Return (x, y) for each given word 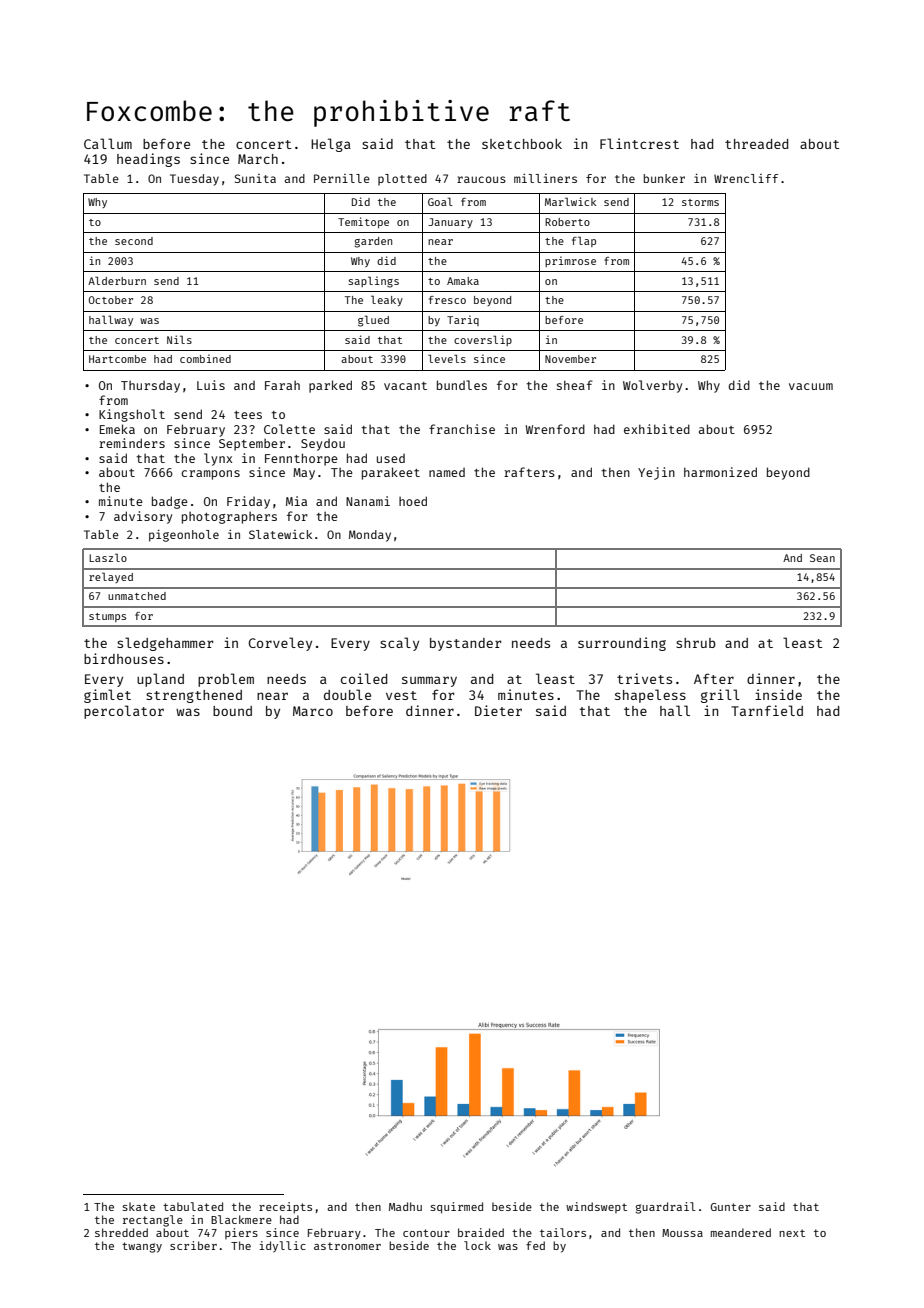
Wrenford (555, 429)
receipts (285, 1208)
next (792, 1233)
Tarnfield (767, 710)
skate (139, 1206)
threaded (756, 144)
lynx (218, 459)
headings (148, 160)
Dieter (498, 710)
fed (535, 1245)
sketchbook (522, 144)
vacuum (811, 386)
